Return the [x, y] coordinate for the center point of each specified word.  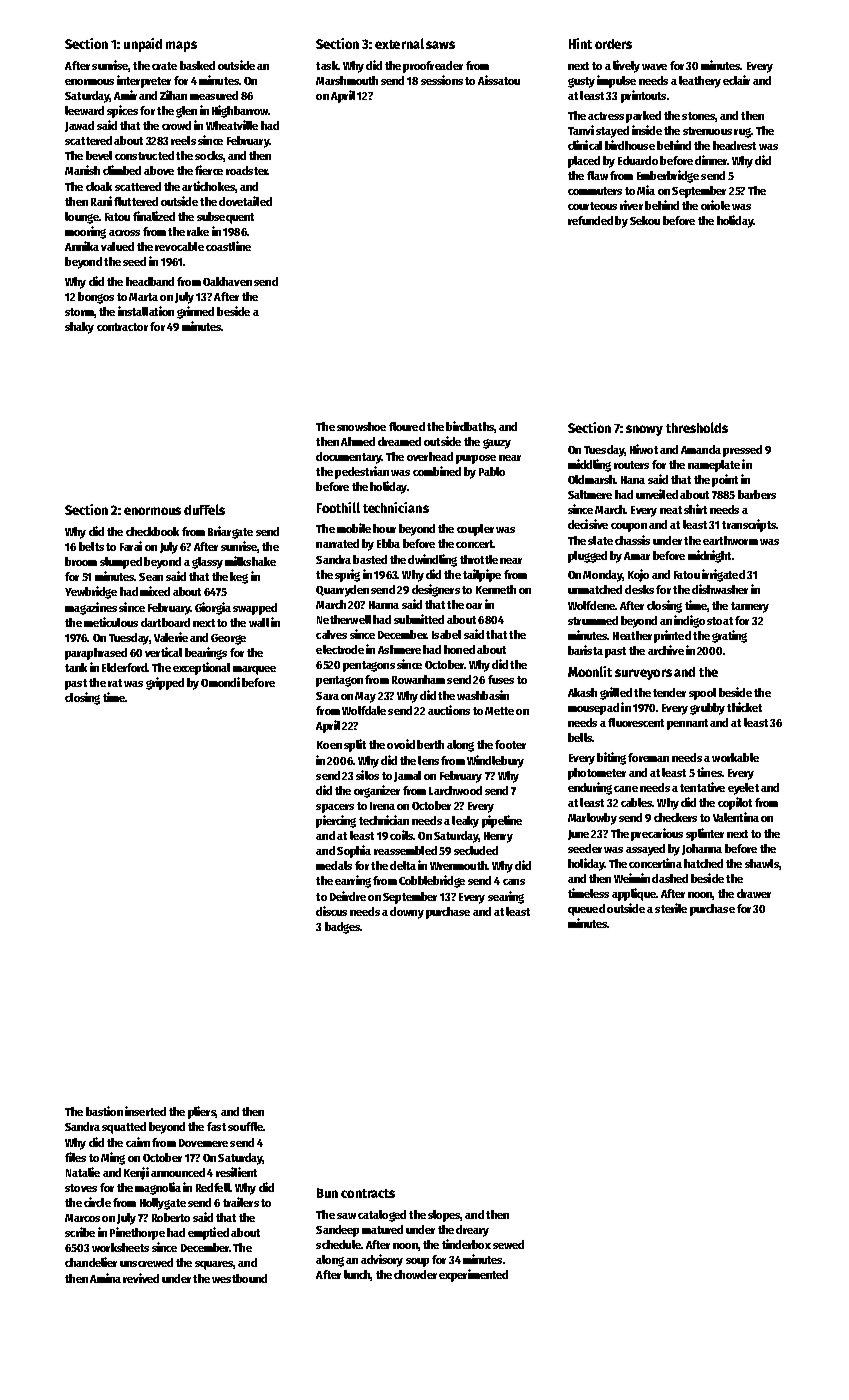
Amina [105, 1278]
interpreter [144, 81]
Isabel [446, 634]
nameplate [714, 466]
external [399, 43]
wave [654, 67]
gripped [165, 683]
